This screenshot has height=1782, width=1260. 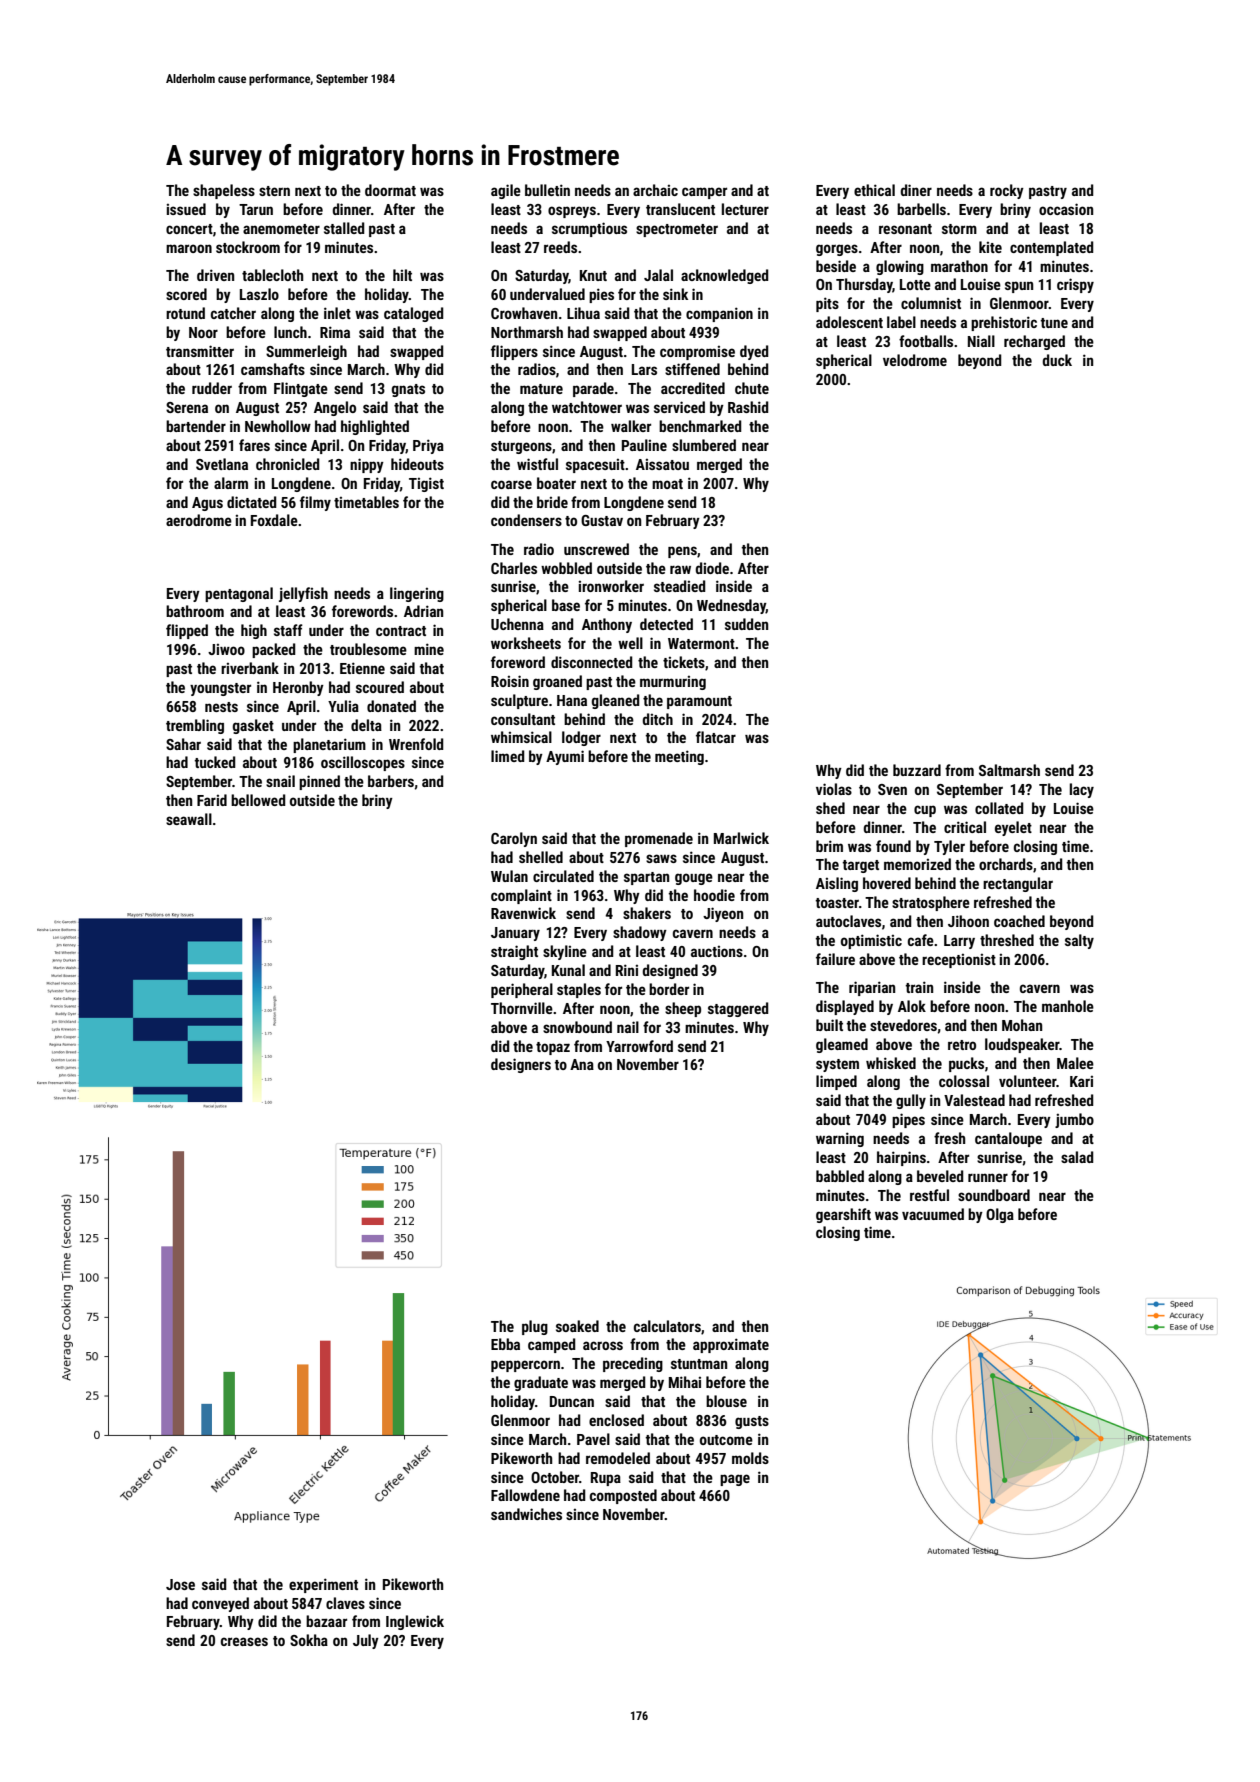 I want to click on shelled, so click(x=541, y=857).
